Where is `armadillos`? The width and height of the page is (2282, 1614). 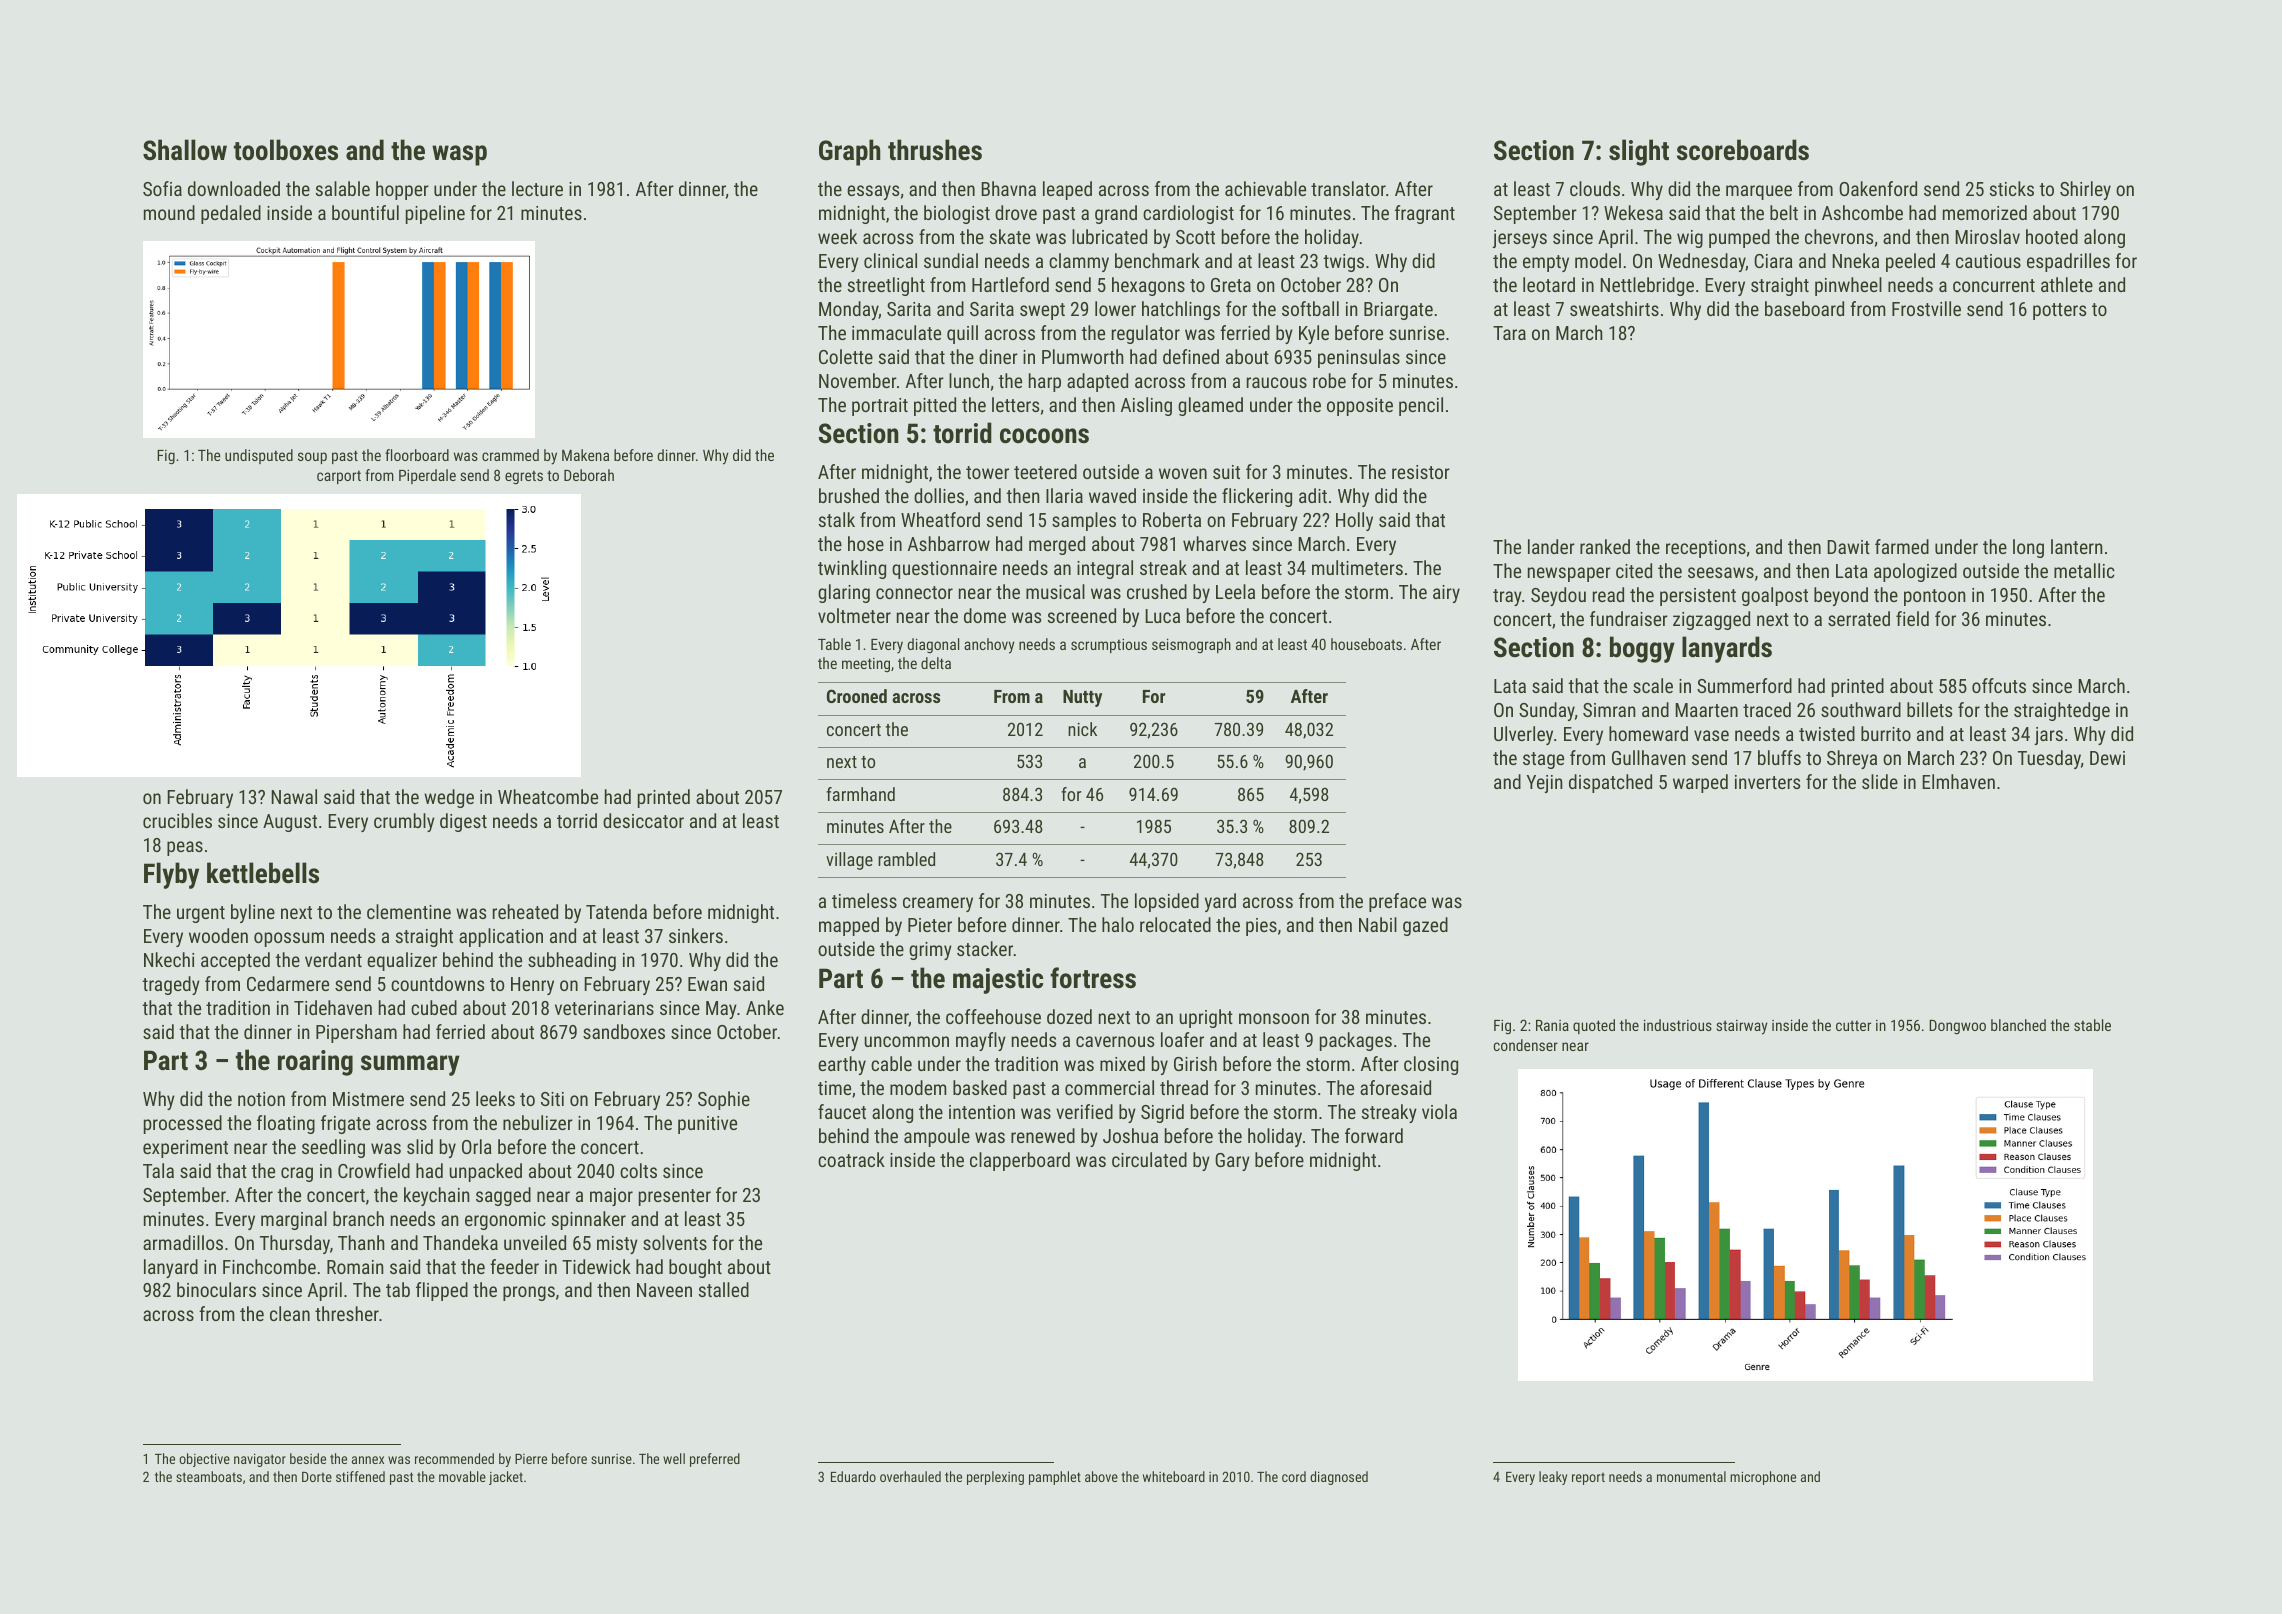 armadillos is located at coordinates (183, 1242).
